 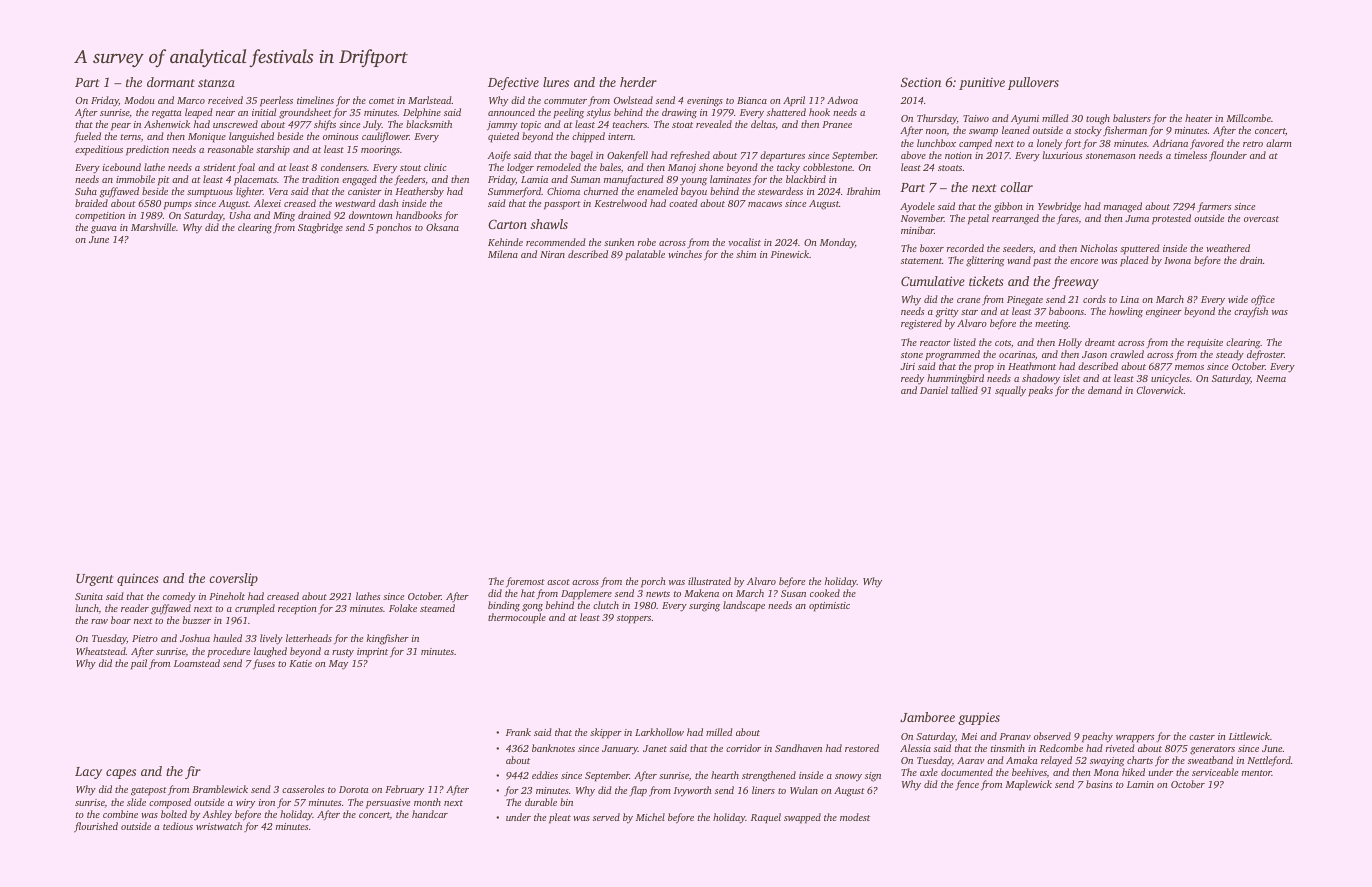 What do you see at coordinates (829, 607) in the screenshot?
I see `optimistic` at bounding box center [829, 607].
